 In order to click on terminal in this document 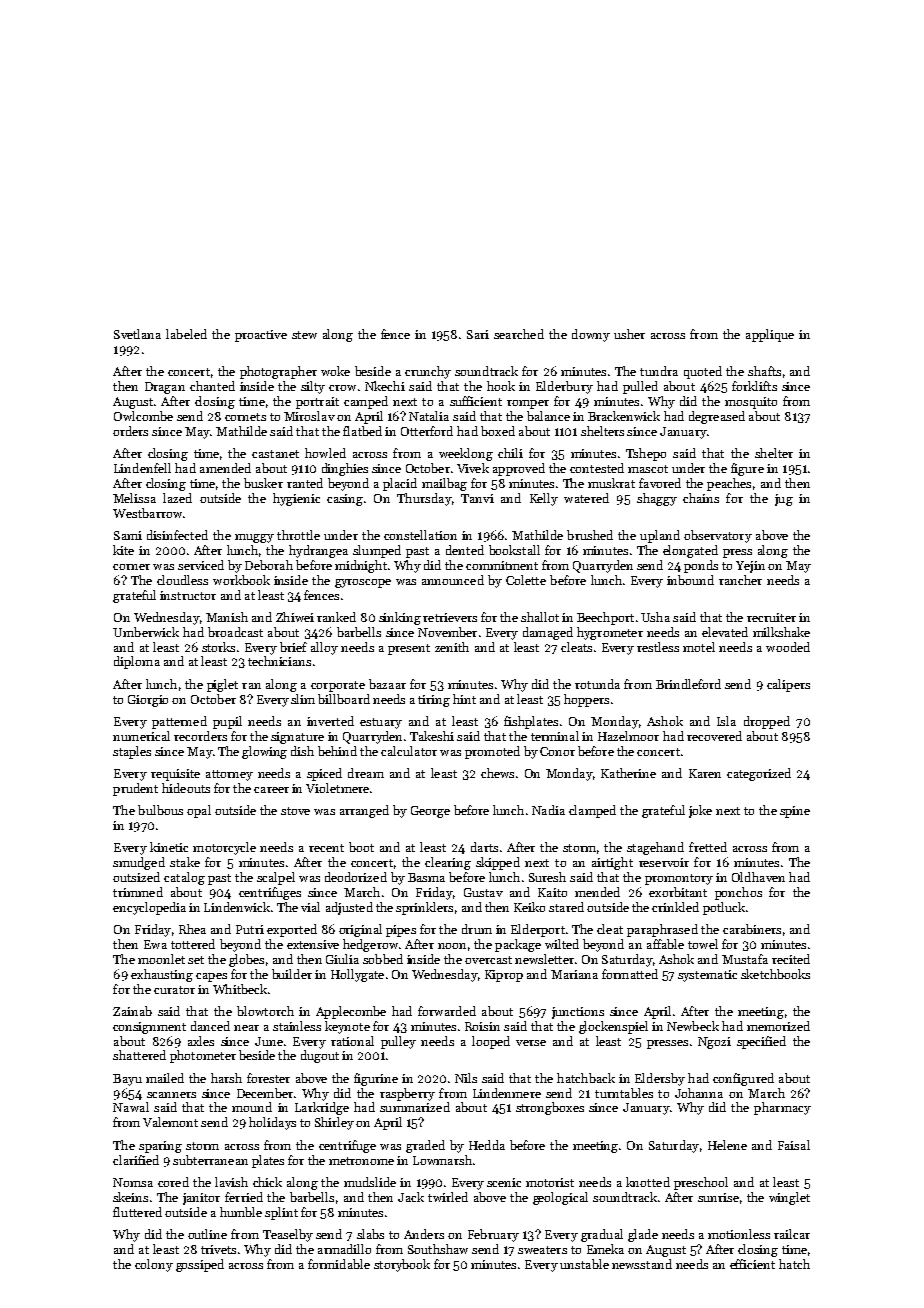, I will do `click(555, 736)`.
